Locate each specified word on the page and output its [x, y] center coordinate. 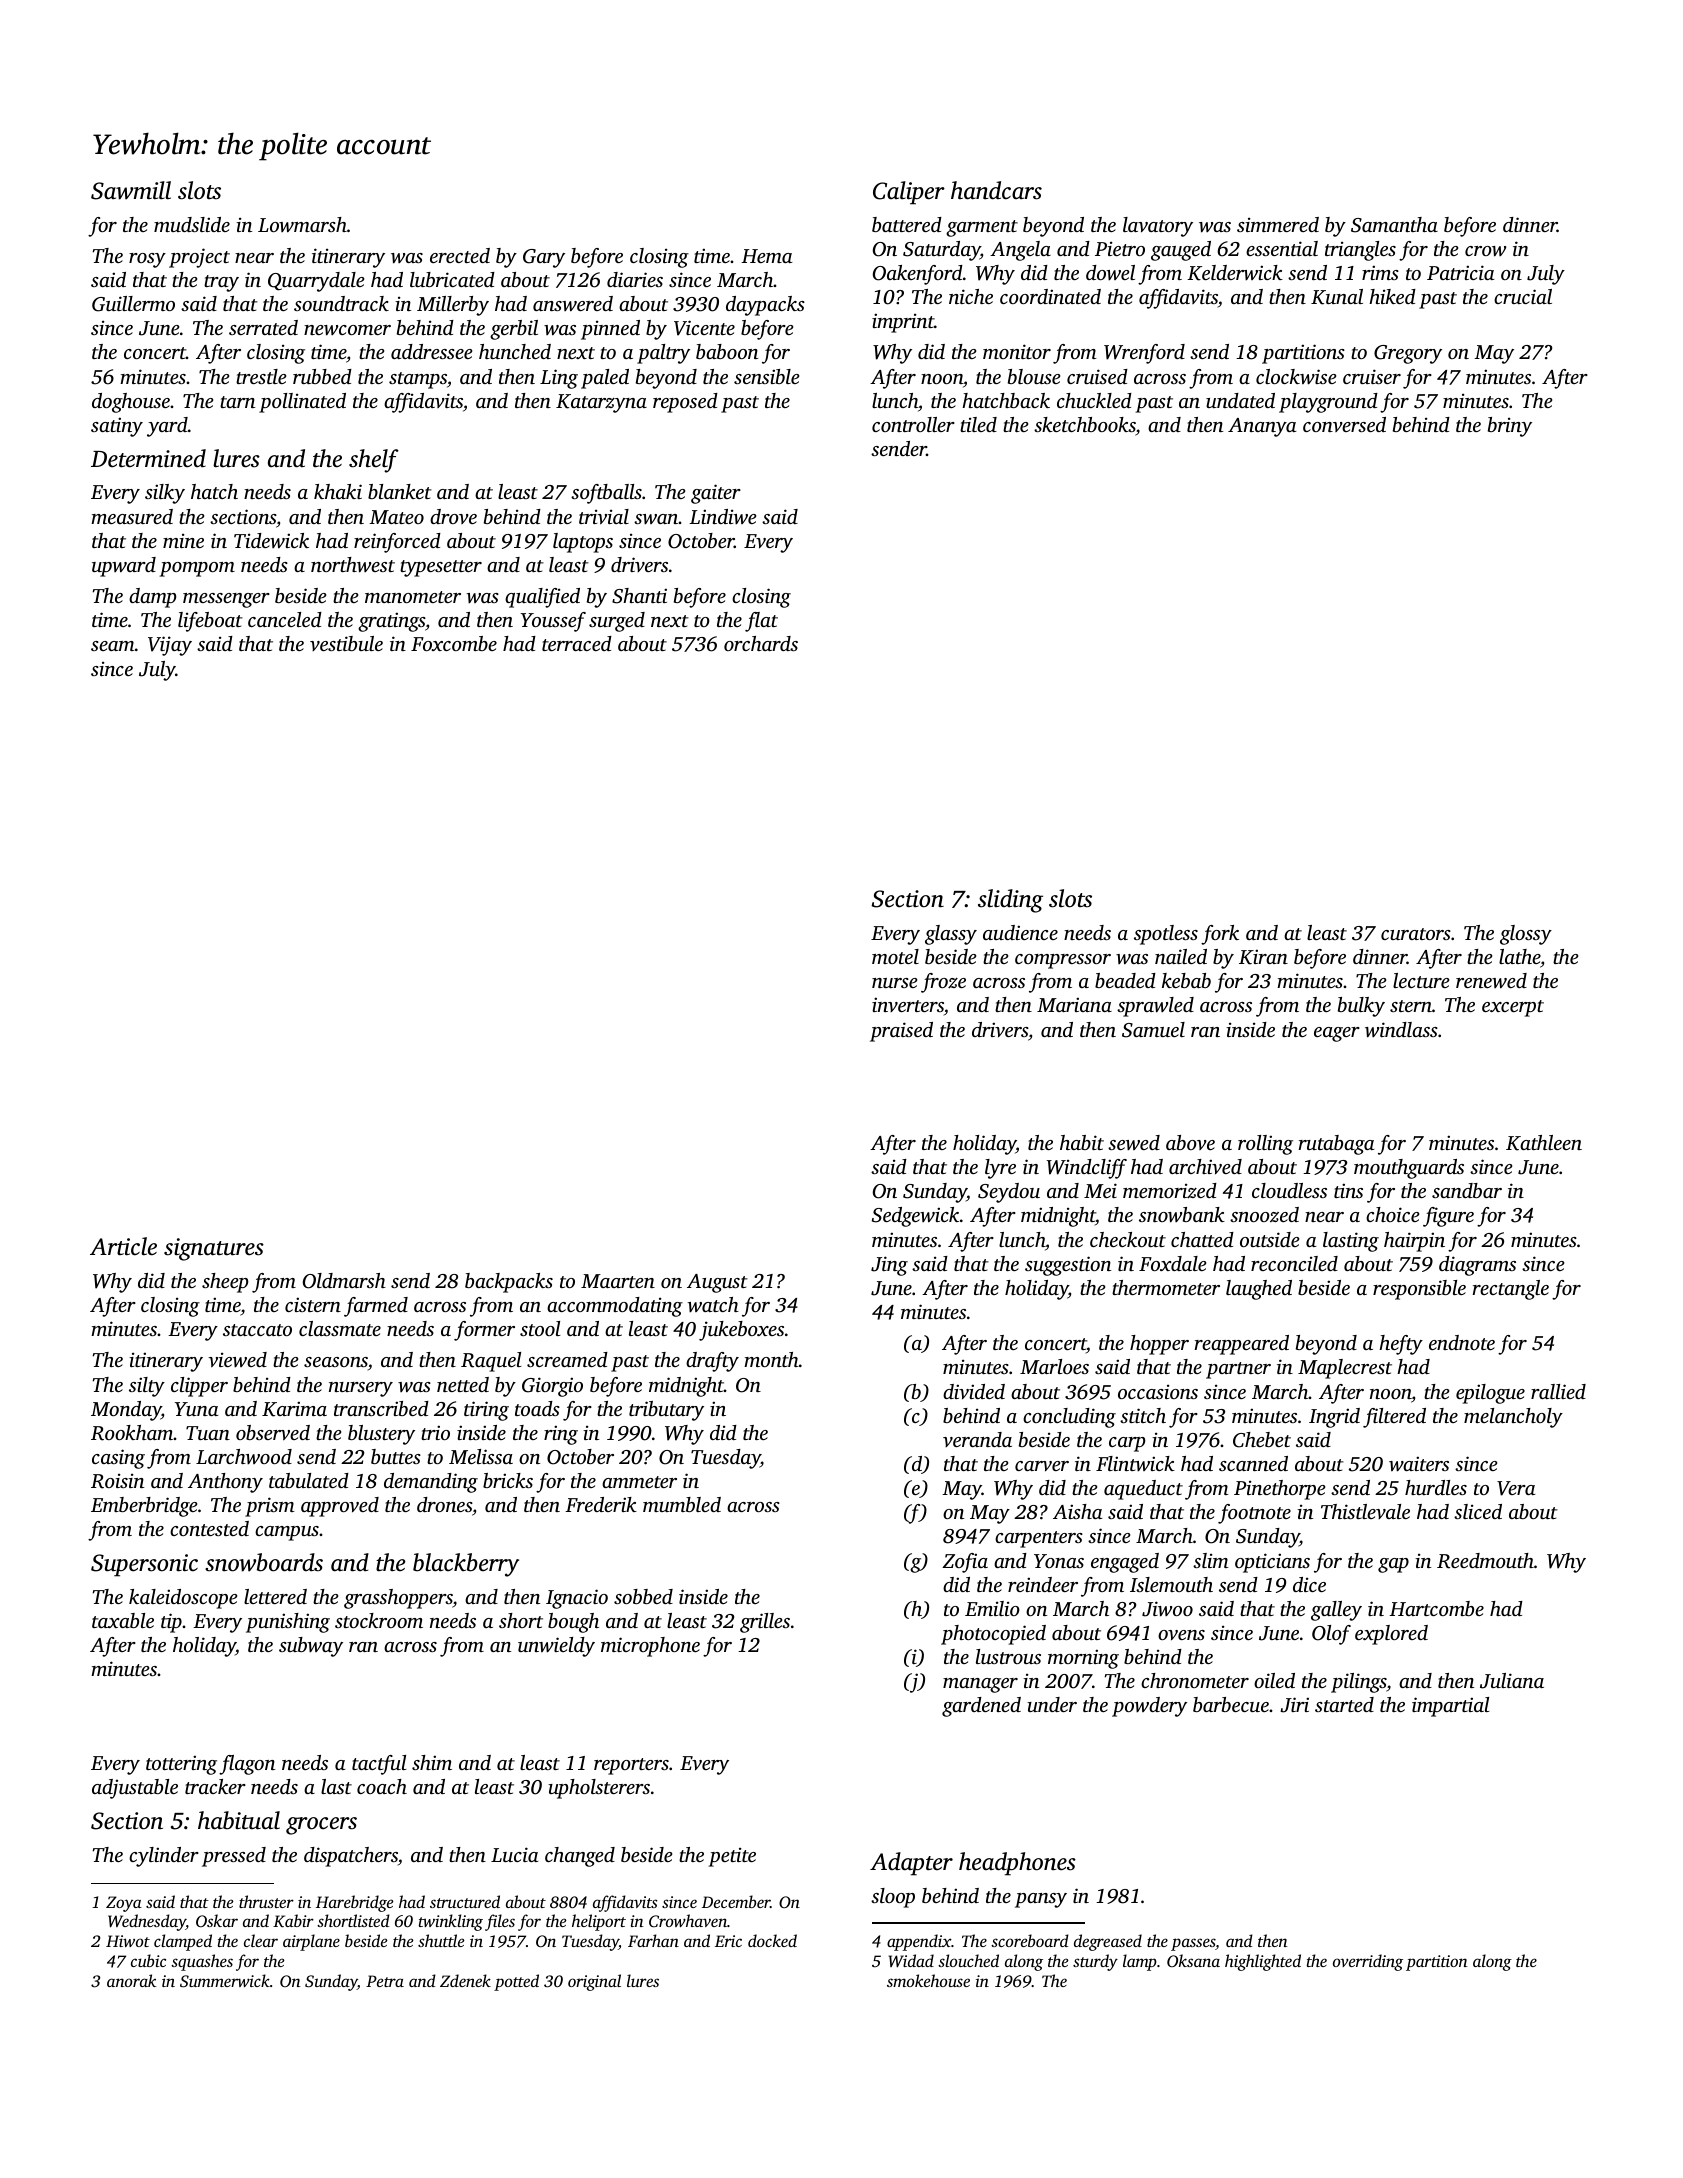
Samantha [1394, 225]
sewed [1134, 1142]
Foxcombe [454, 643]
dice [1309, 1584]
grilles [765, 1623]
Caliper [909, 193]
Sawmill [131, 190]
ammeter [639, 1482]
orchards [761, 643]
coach [382, 1786]
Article [123, 1246]
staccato [257, 1330]
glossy [1526, 935]
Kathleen [1544, 1143]
